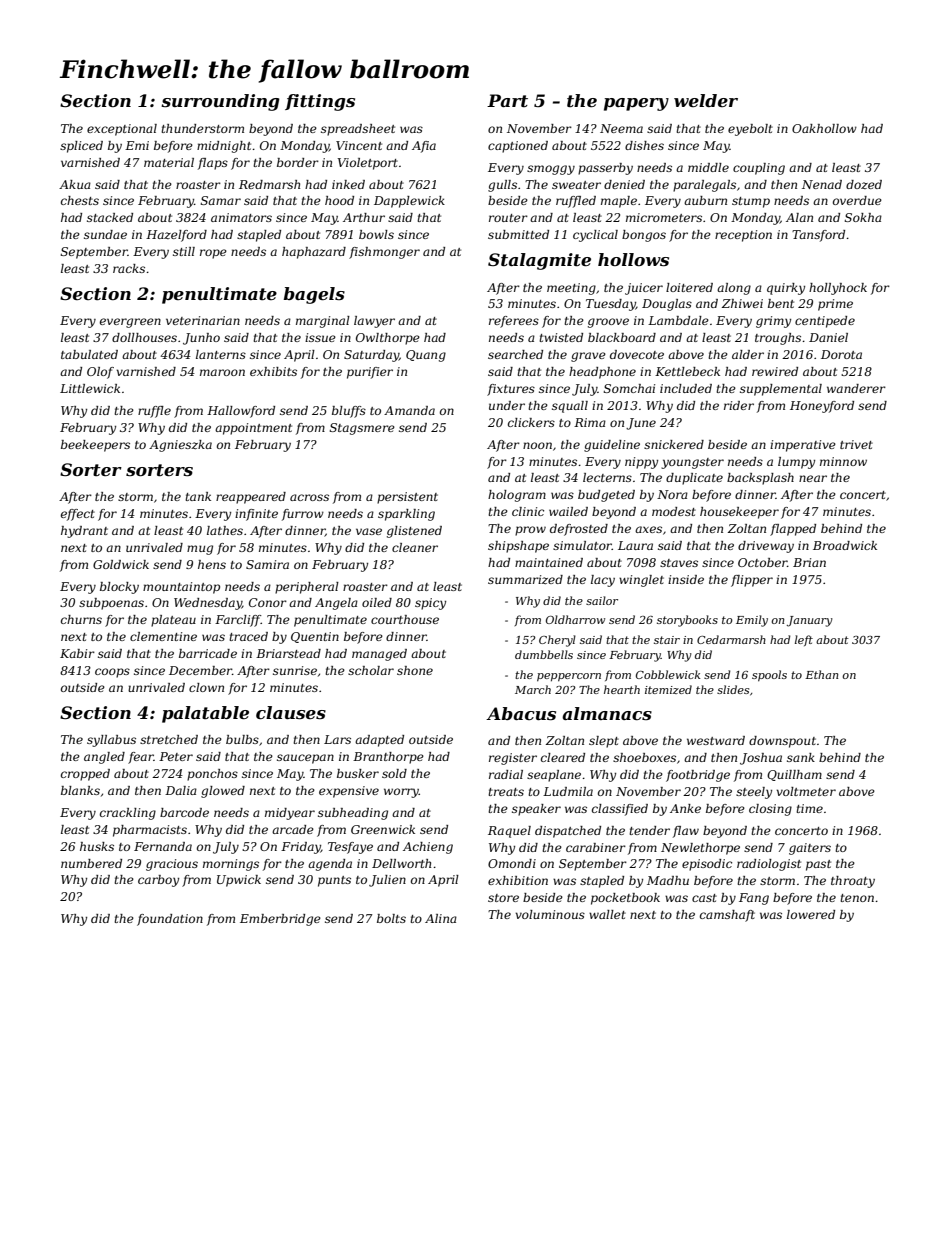 The height and width of the document is (1233, 952). Describe the element at coordinates (122, 130) in the document. I see `exceptional` at that location.
